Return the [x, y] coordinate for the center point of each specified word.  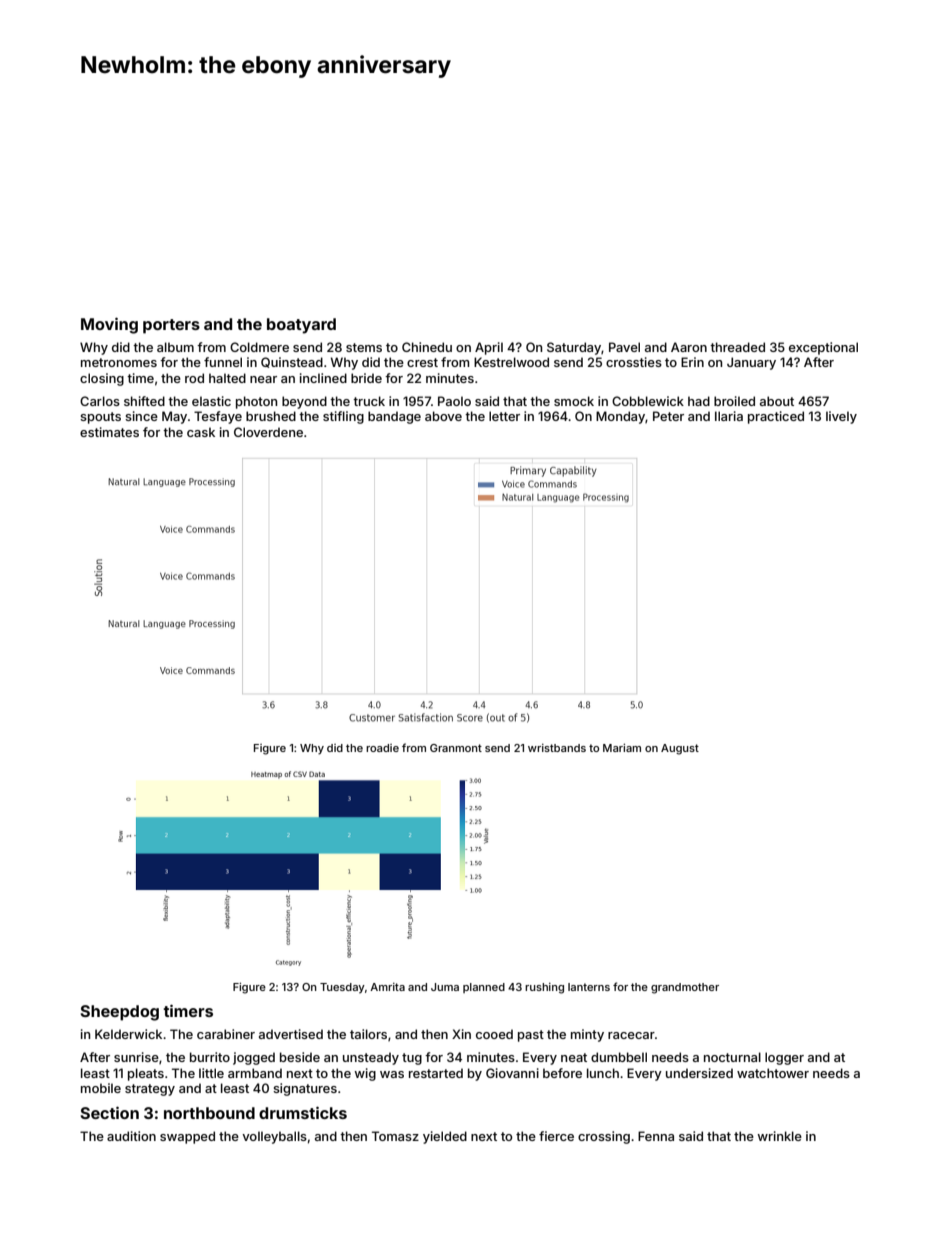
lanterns [589, 987]
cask [201, 432]
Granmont [456, 748]
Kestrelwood [511, 362]
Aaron [689, 347]
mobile [101, 1088]
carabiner [226, 1034]
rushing [544, 988]
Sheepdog [120, 1013]
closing [102, 379]
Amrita [387, 987]
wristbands [557, 748]
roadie [382, 748]
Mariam [622, 748]
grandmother [685, 988]
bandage [394, 417]
